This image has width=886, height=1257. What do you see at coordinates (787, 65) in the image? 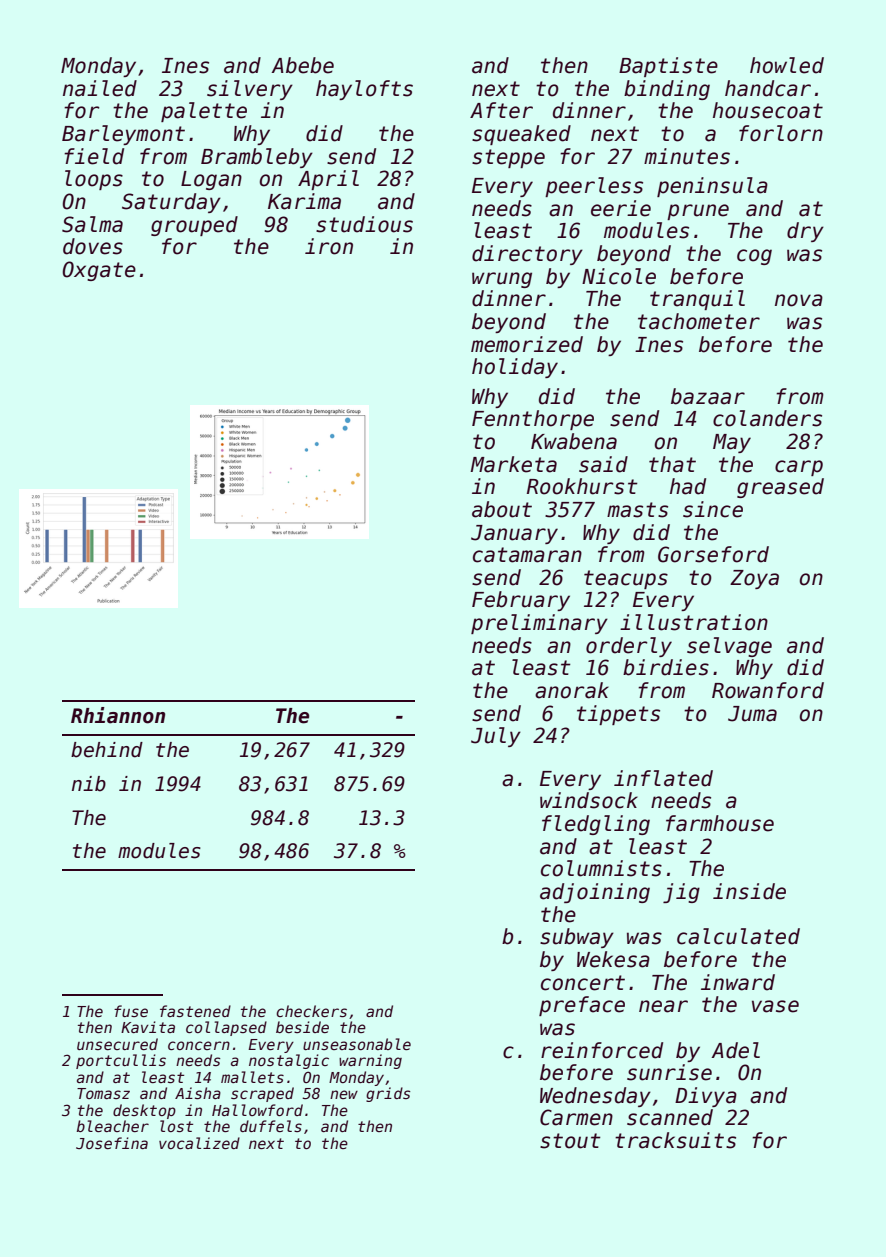
I see `howled` at bounding box center [787, 65].
